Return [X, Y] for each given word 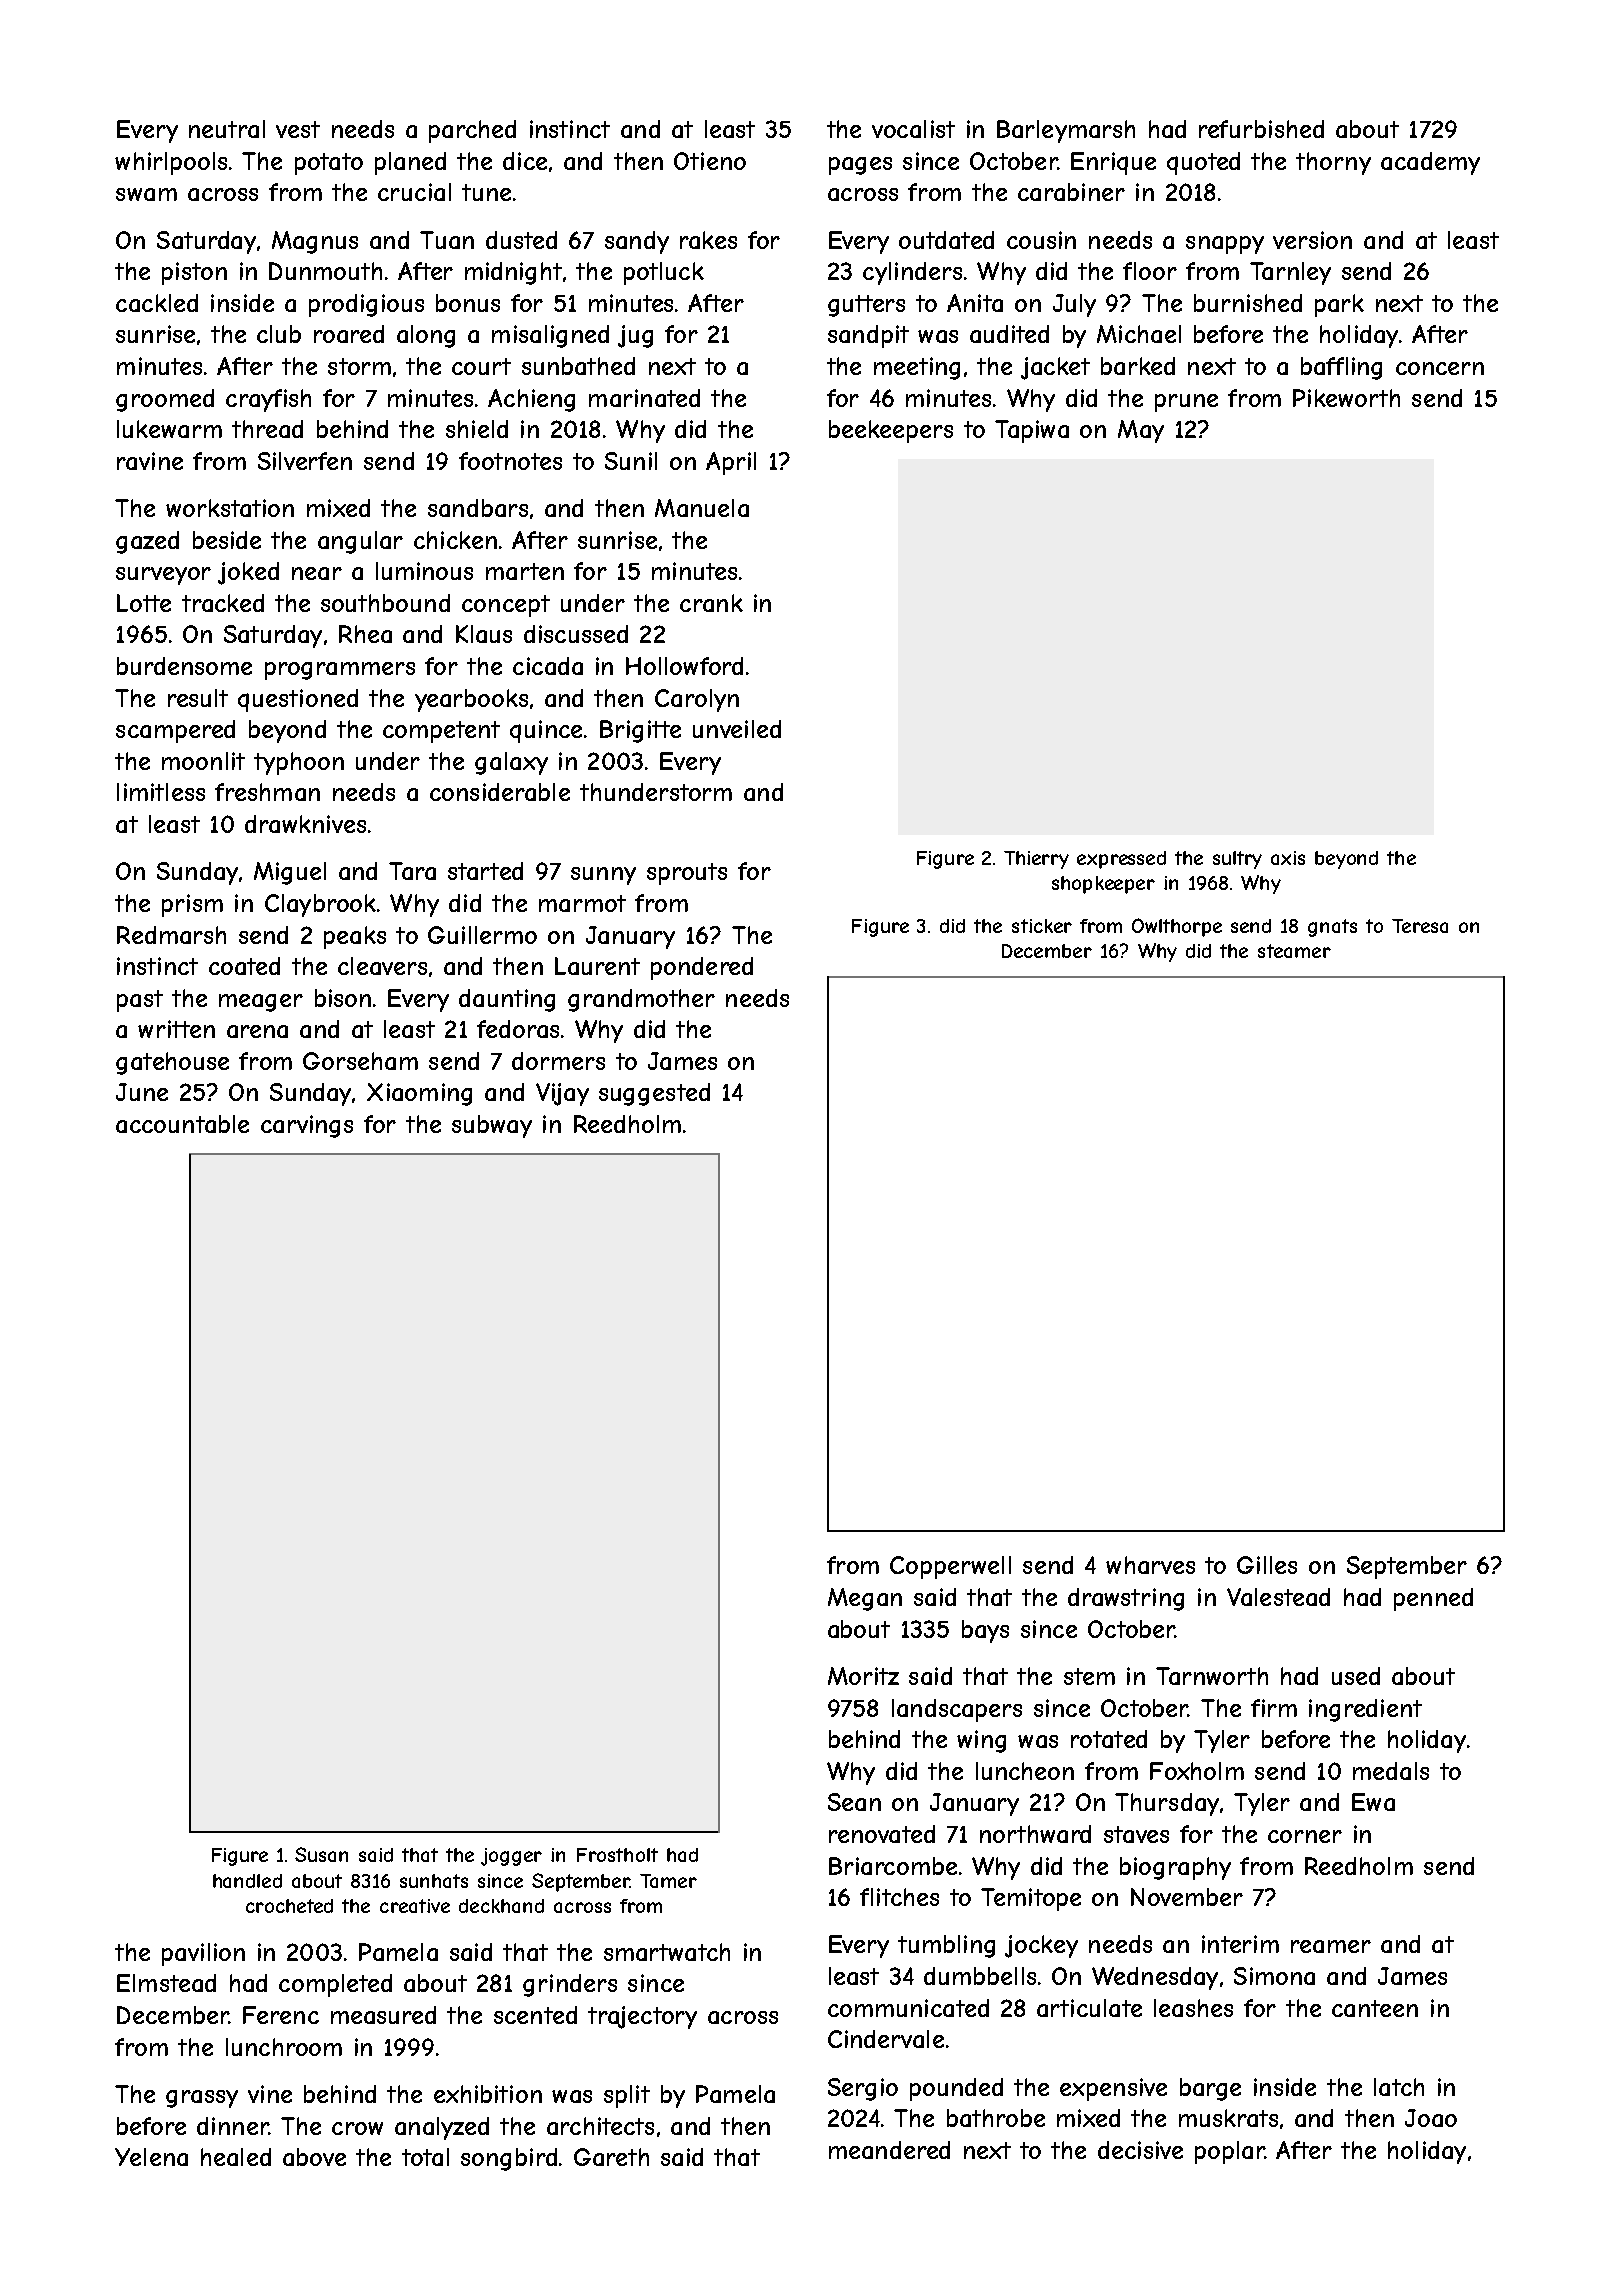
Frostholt [617, 1855]
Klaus [484, 634]
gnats [1332, 928]
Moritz [863, 1676]
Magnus [315, 242]
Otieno [710, 161]
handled [247, 1881]
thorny [1333, 163]
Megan [865, 1599]
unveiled [737, 729]
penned [1433, 1599]
